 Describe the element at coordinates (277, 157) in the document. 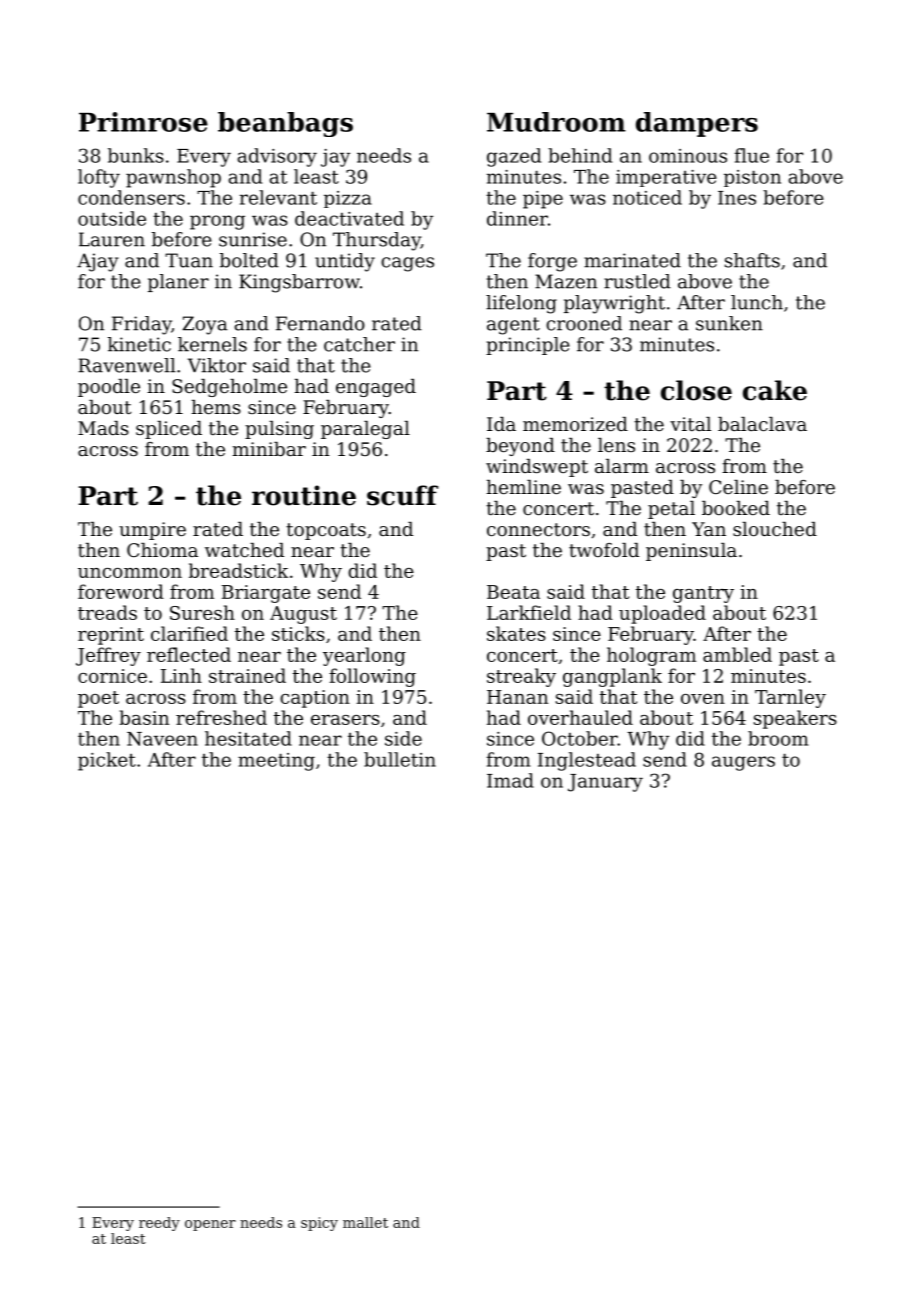

I see `advisory` at that location.
